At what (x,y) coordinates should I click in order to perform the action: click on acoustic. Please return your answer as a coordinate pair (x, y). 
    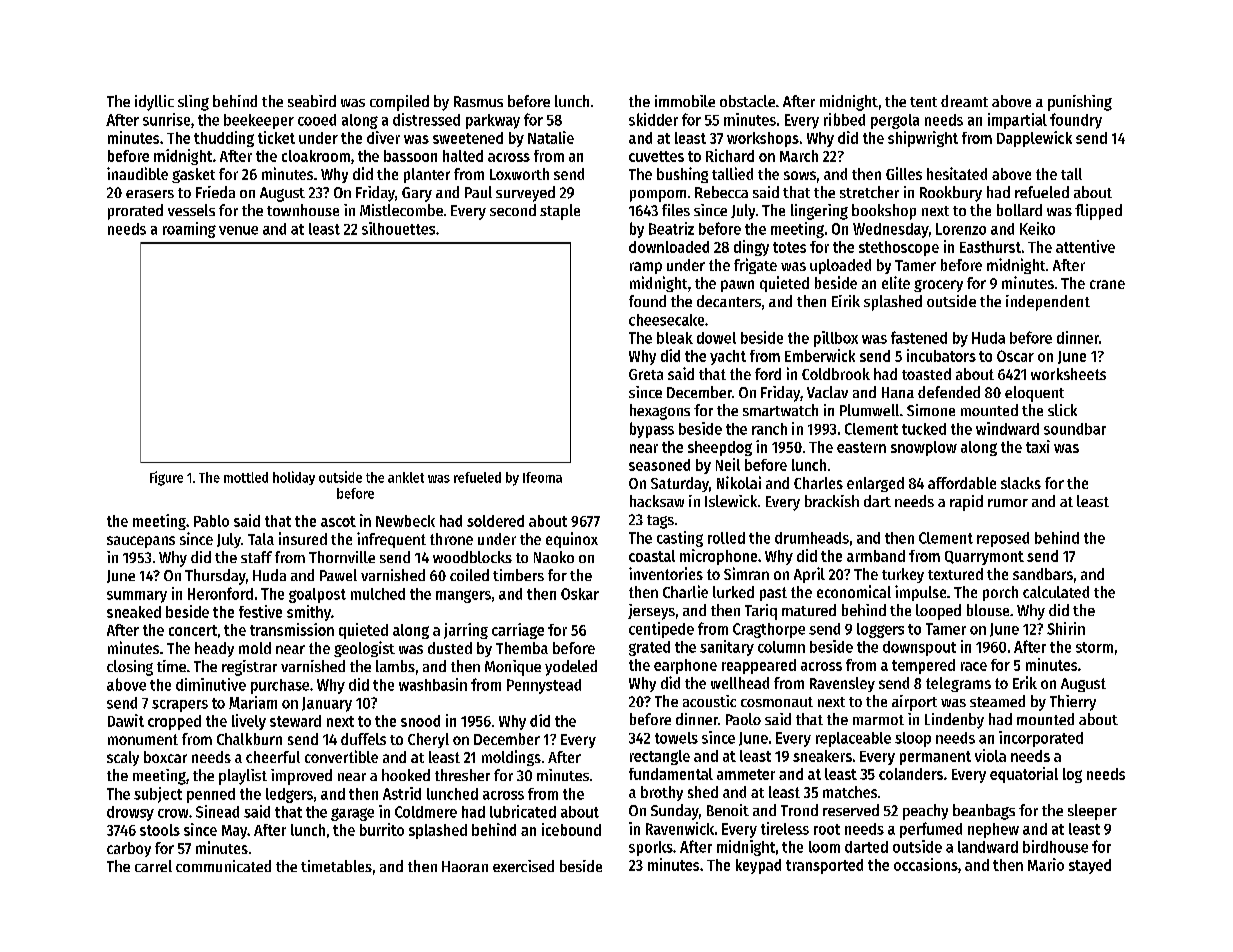
    Looking at the image, I should click on (709, 701).
